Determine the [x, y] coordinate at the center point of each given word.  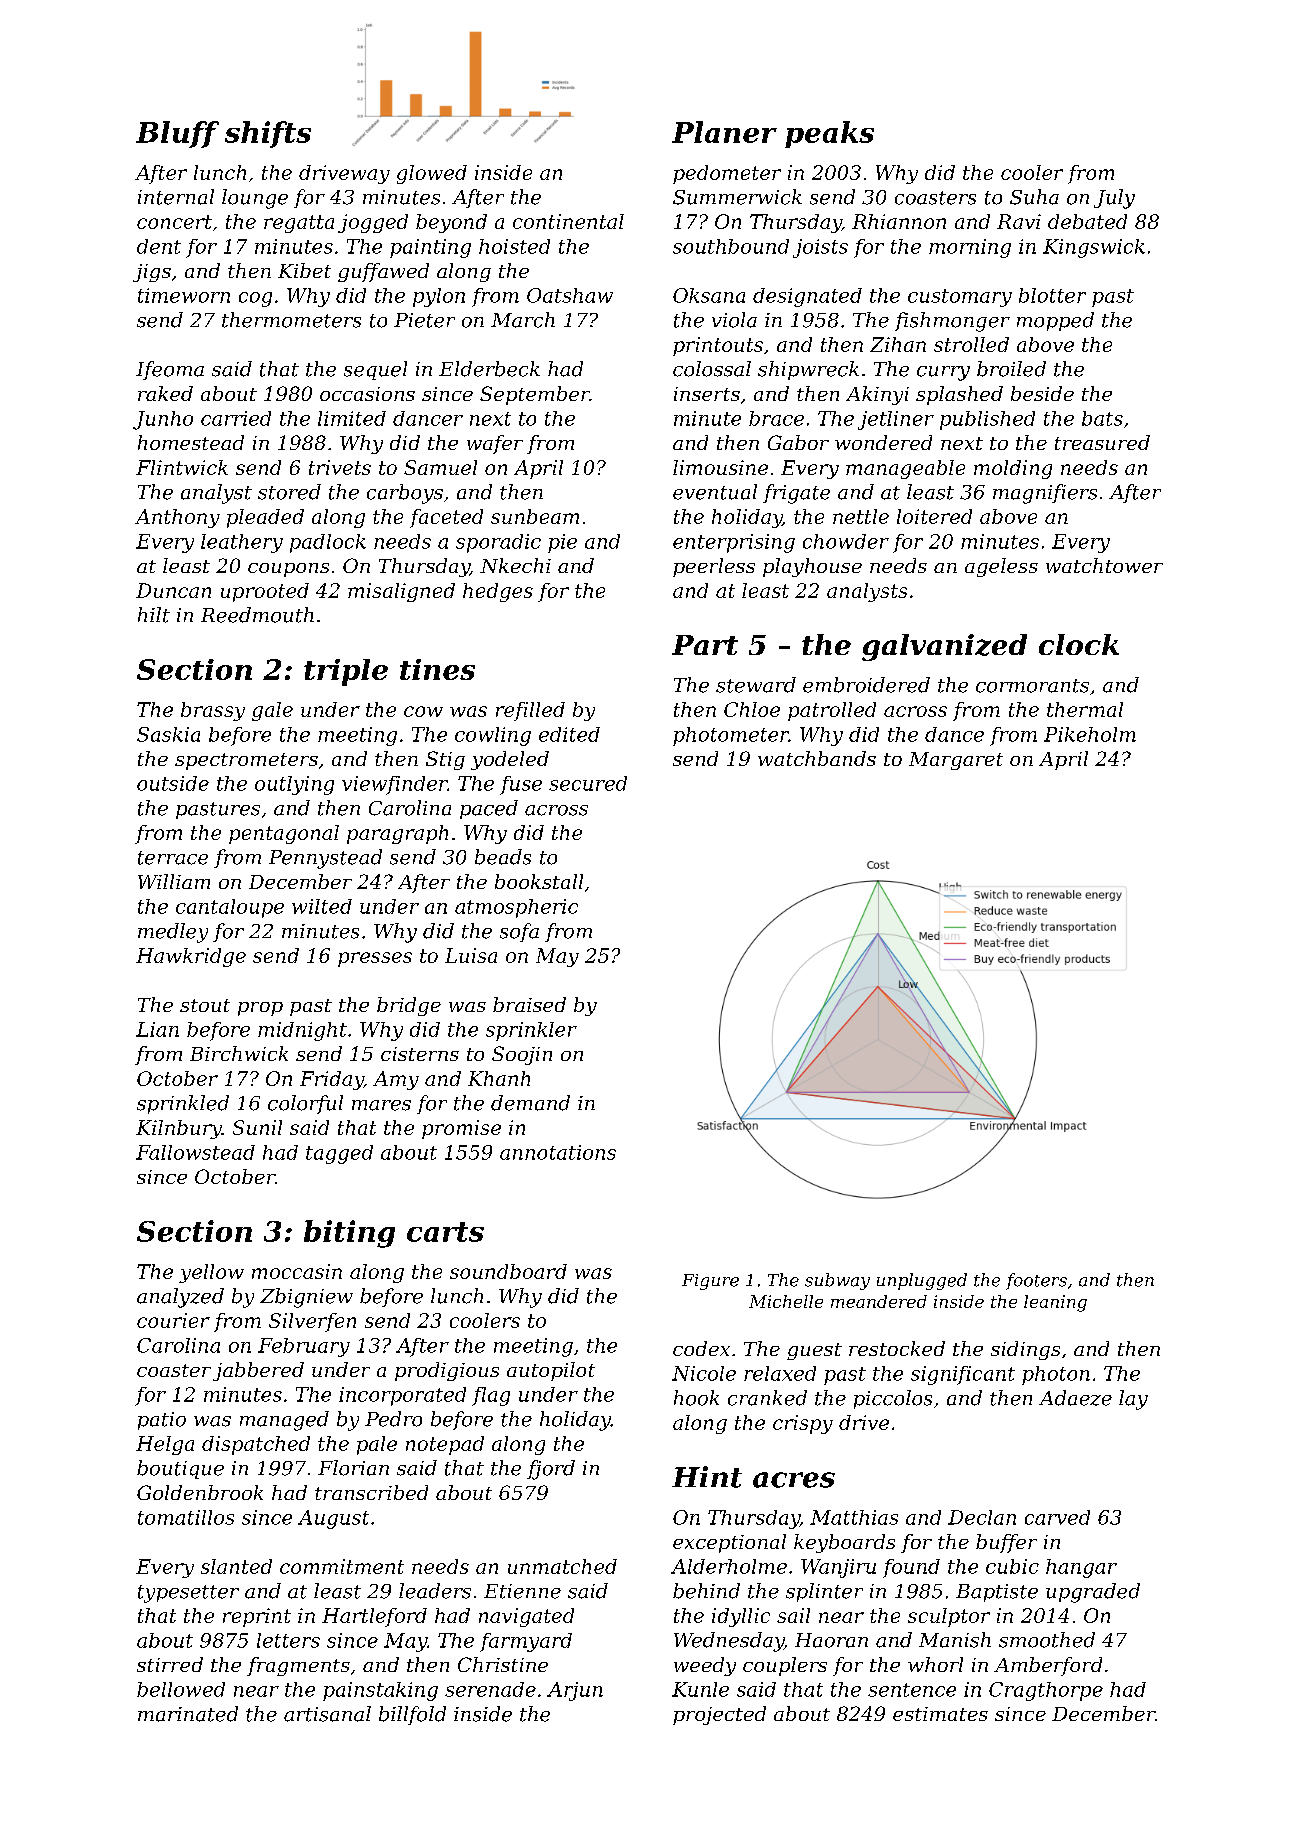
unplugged [922, 1281]
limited [352, 418]
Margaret [956, 761]
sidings [1025, 1350]
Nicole [704, 1373]
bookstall [539, 881]
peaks [829, 134]
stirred [170, 1664]
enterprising [734, 543]
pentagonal [284, 834]
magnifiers [1045, 494]
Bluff [177, 134]
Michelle [786, 1301]
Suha [1034, 197]
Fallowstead [195, 1152]
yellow [211, 1273]
